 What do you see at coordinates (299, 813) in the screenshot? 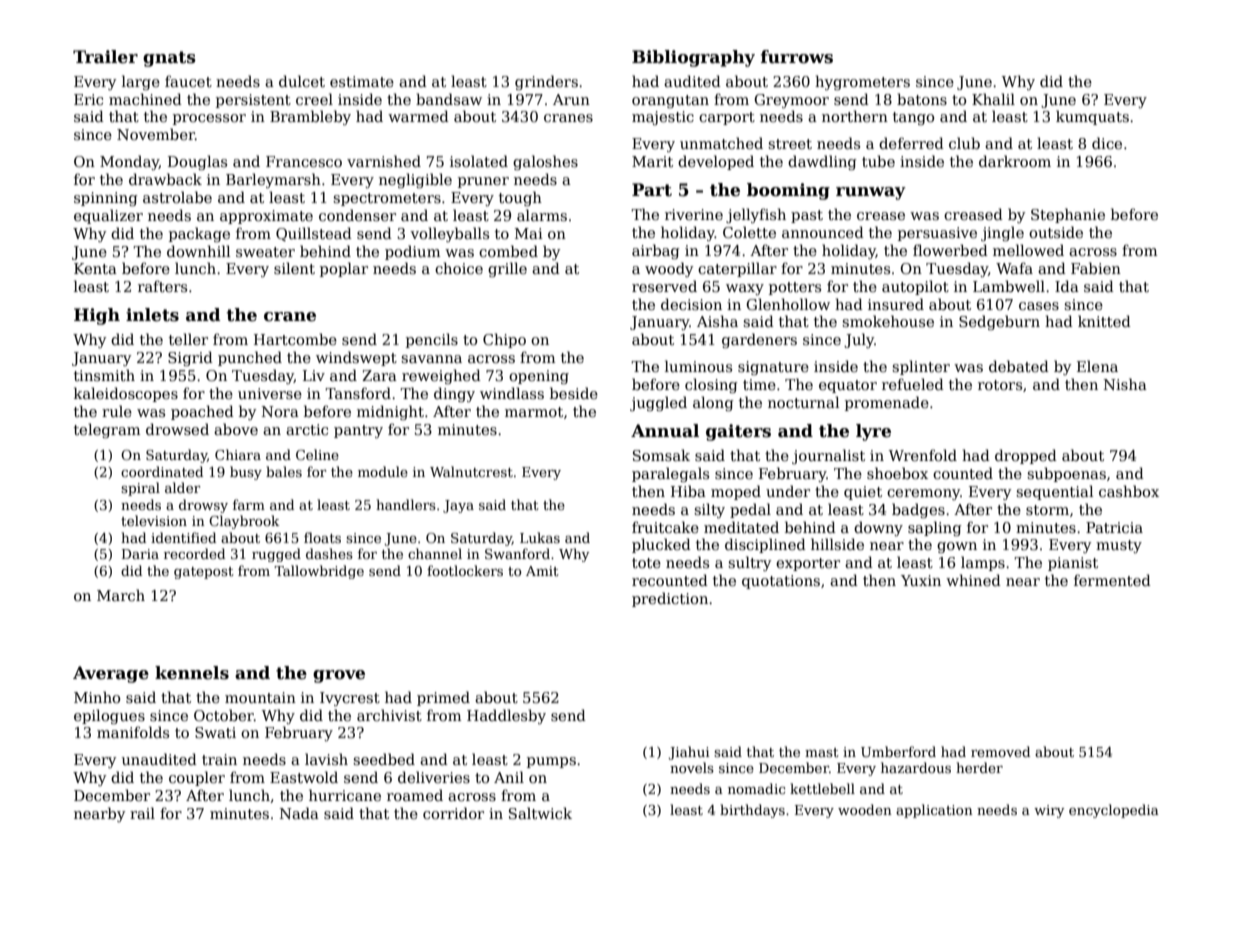
I see `Nada` at bounding box center [299, 813].
